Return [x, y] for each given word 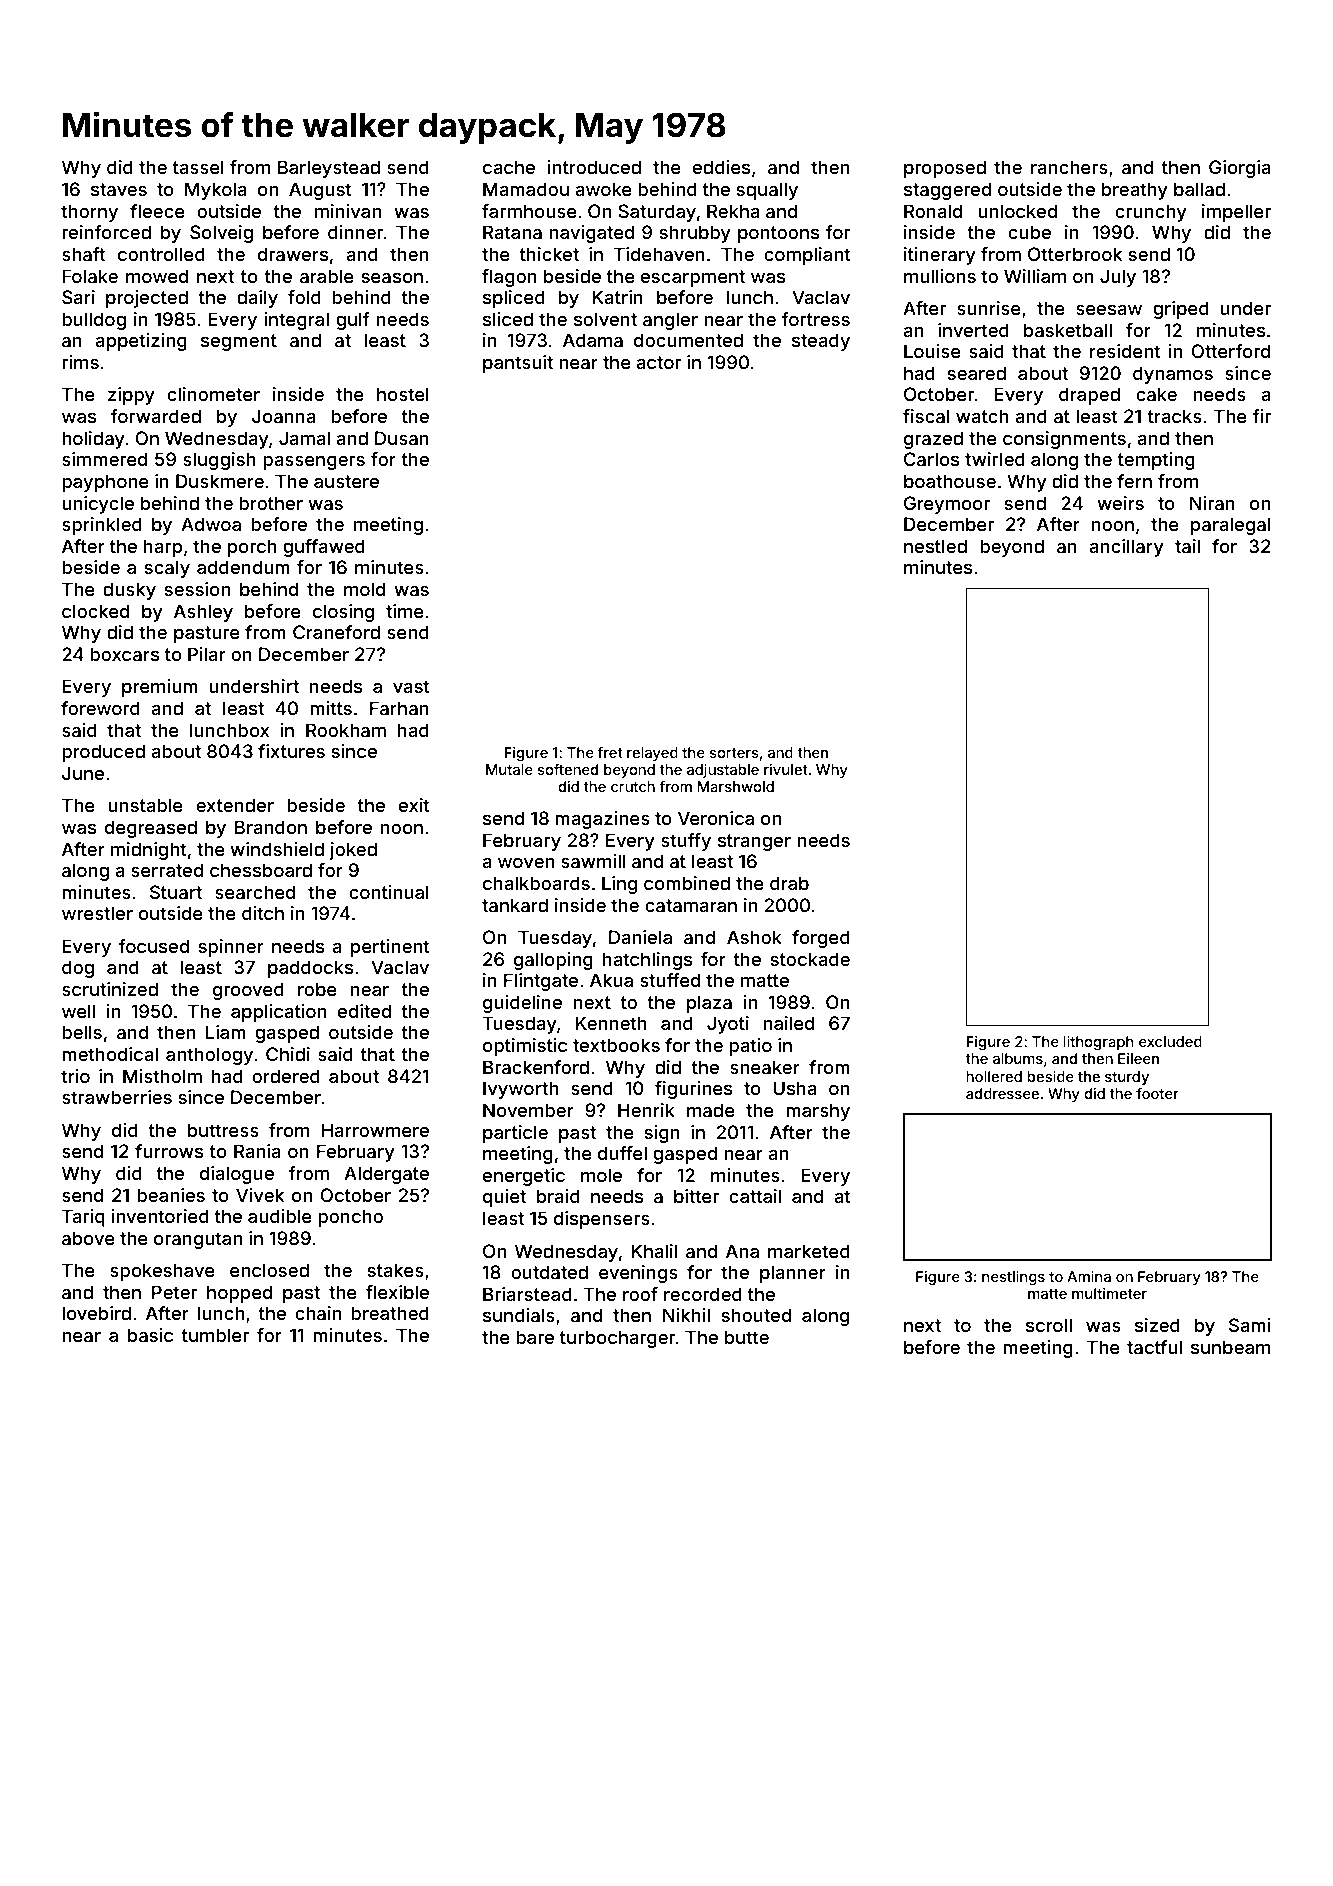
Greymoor [947, 505]
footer [1157, 1093]
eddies [721, 167]
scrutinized [110, 989]
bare [535, 1337]
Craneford [336, 632]
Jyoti [728, 1025]
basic [150, 1335]
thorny [89, 213]
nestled [935, 546]
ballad [1199, 189]
